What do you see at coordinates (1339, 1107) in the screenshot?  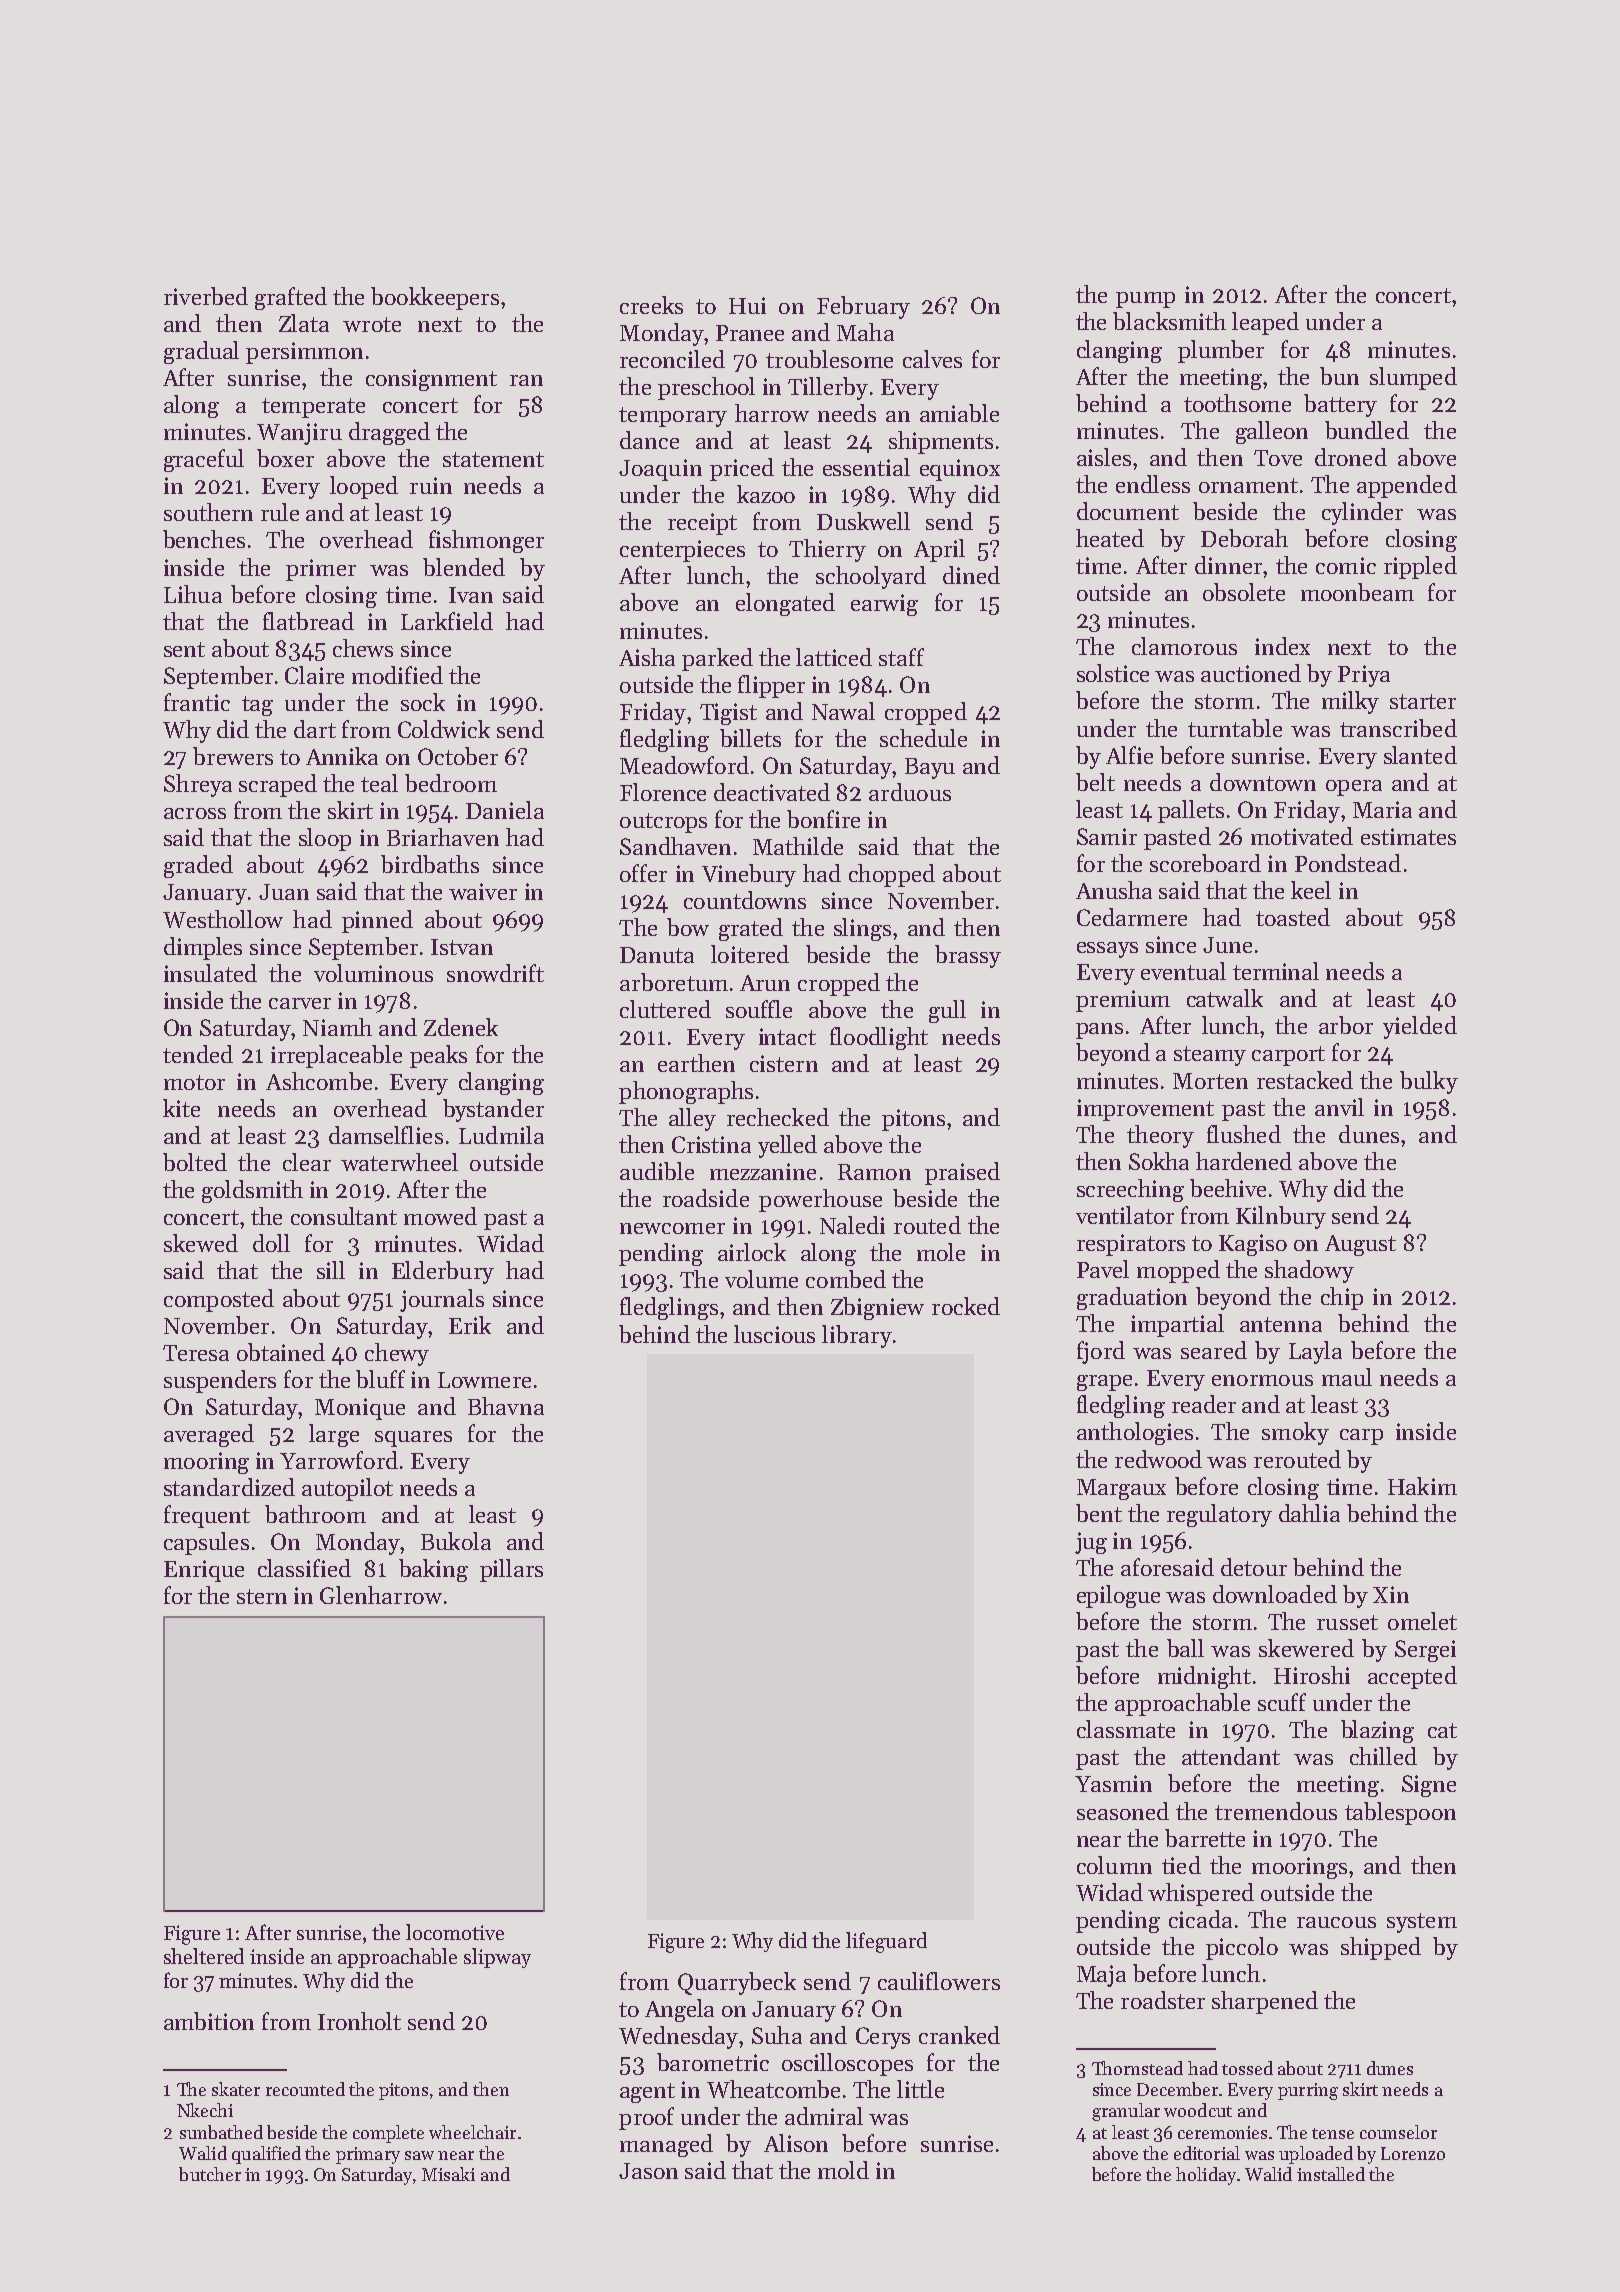 I see `anvil` at bounding box center [1339, 1107].
